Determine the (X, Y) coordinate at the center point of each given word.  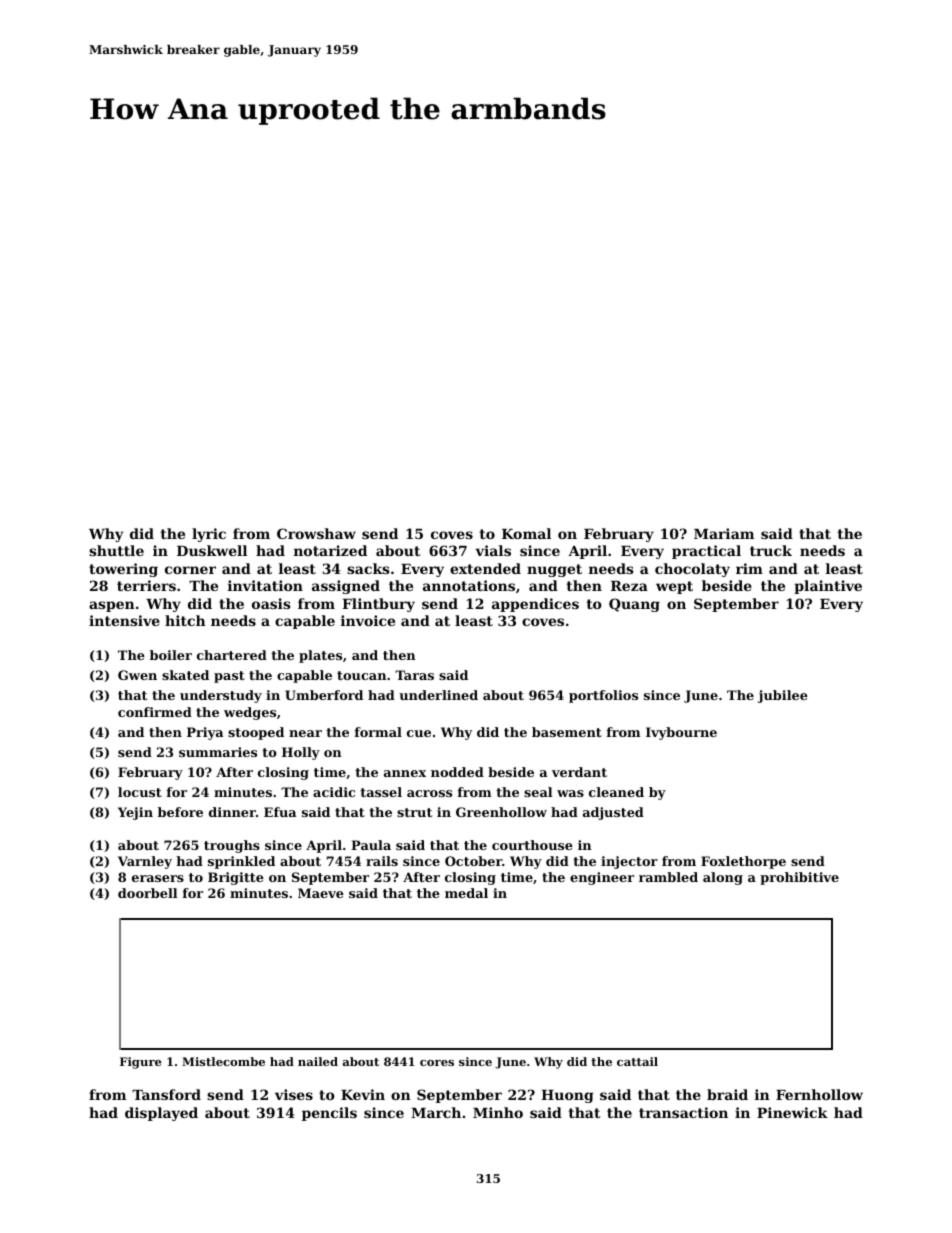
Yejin (135, 813)
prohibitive (799, 878)
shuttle (116, 550)
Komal (526, 533)
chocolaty (692, 570)
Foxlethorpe (743, 862)
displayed (161, 1114)
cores (437, 1063)
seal (538, 792)
